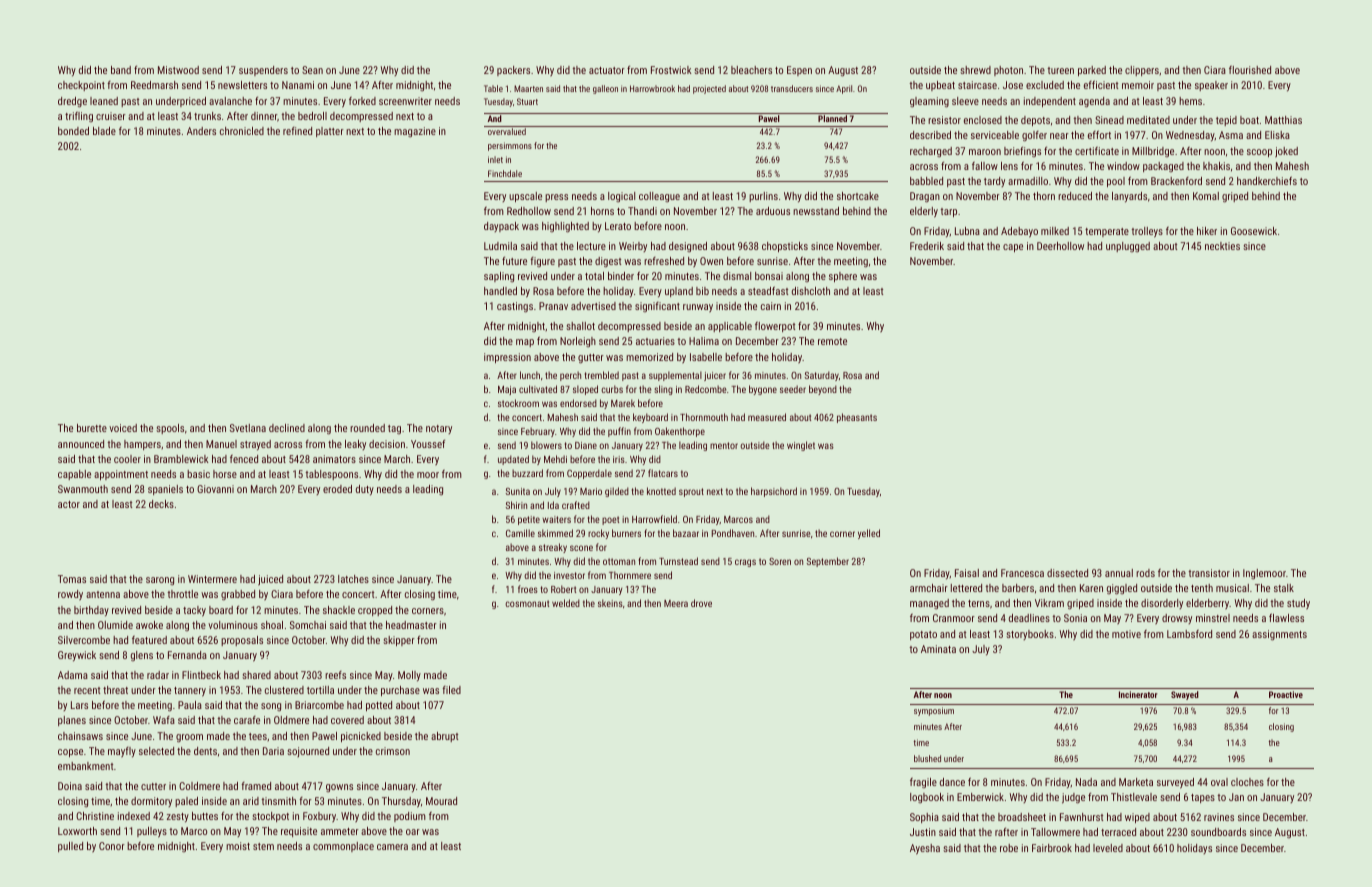 The height and width of the screenshot is (887, 1372). I want to click on cape, so click(1013, 248).
